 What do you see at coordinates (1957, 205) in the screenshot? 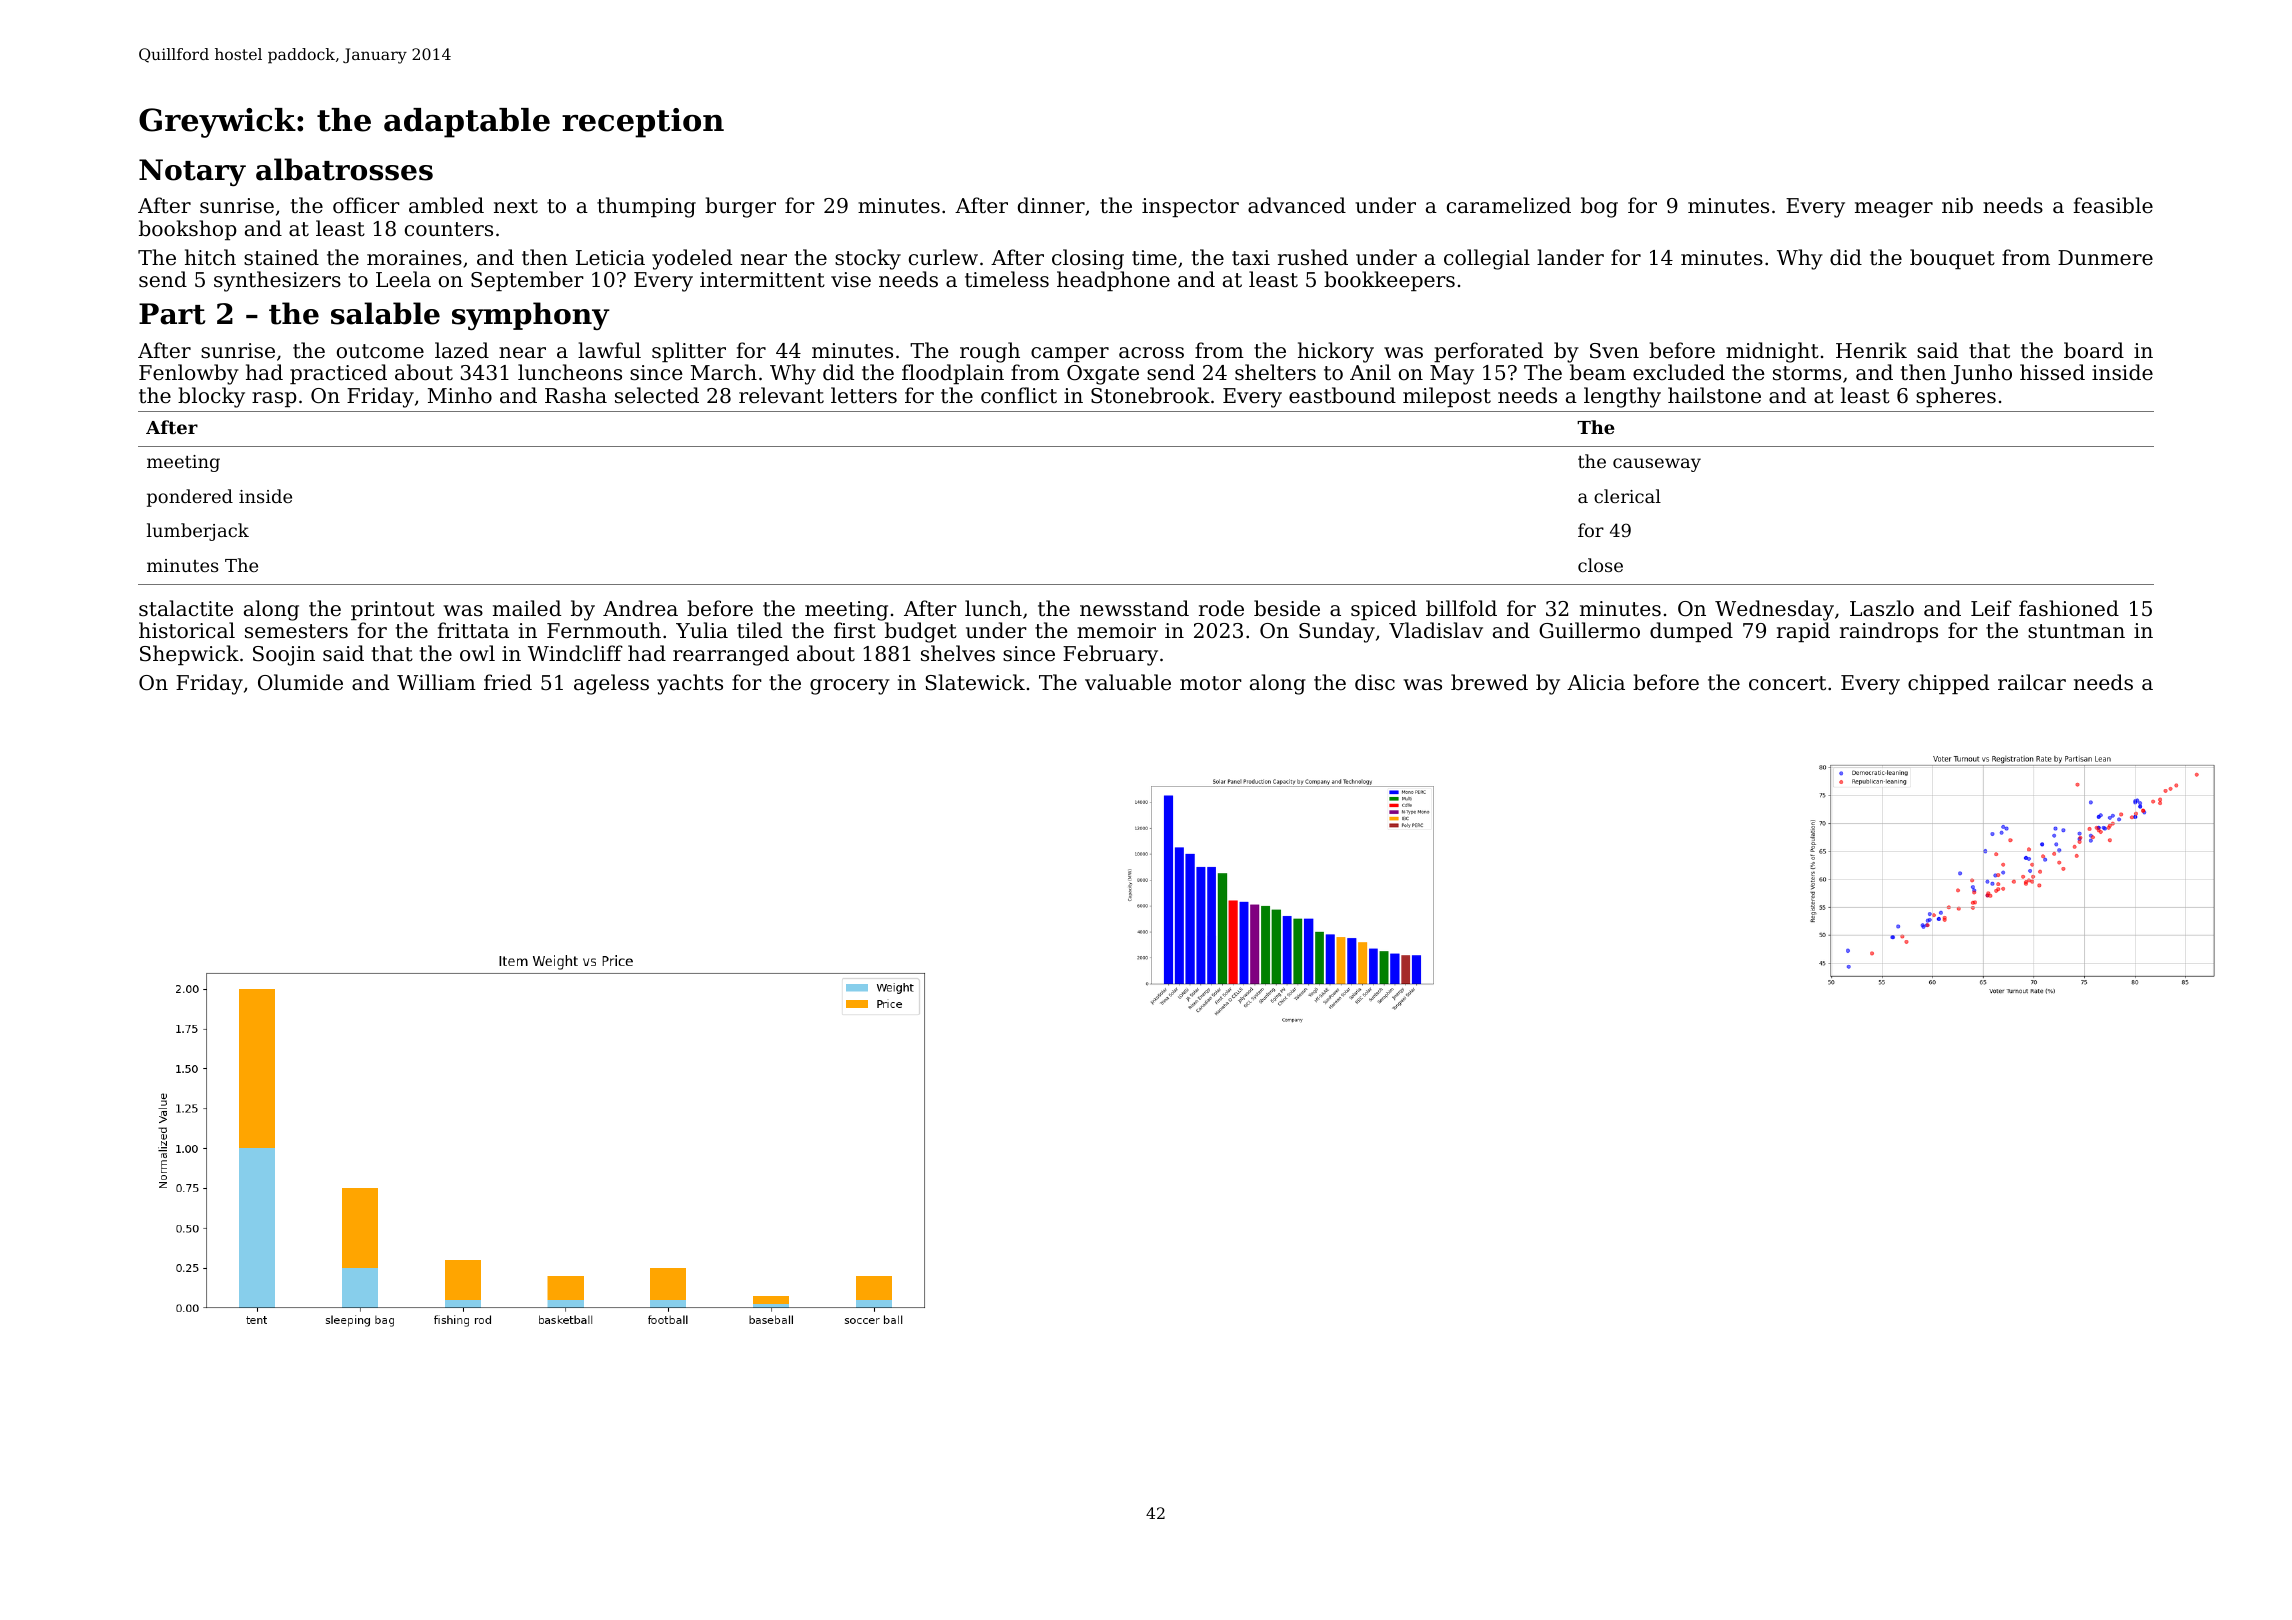
I see `nib` at bounding box center [1957, 205].
